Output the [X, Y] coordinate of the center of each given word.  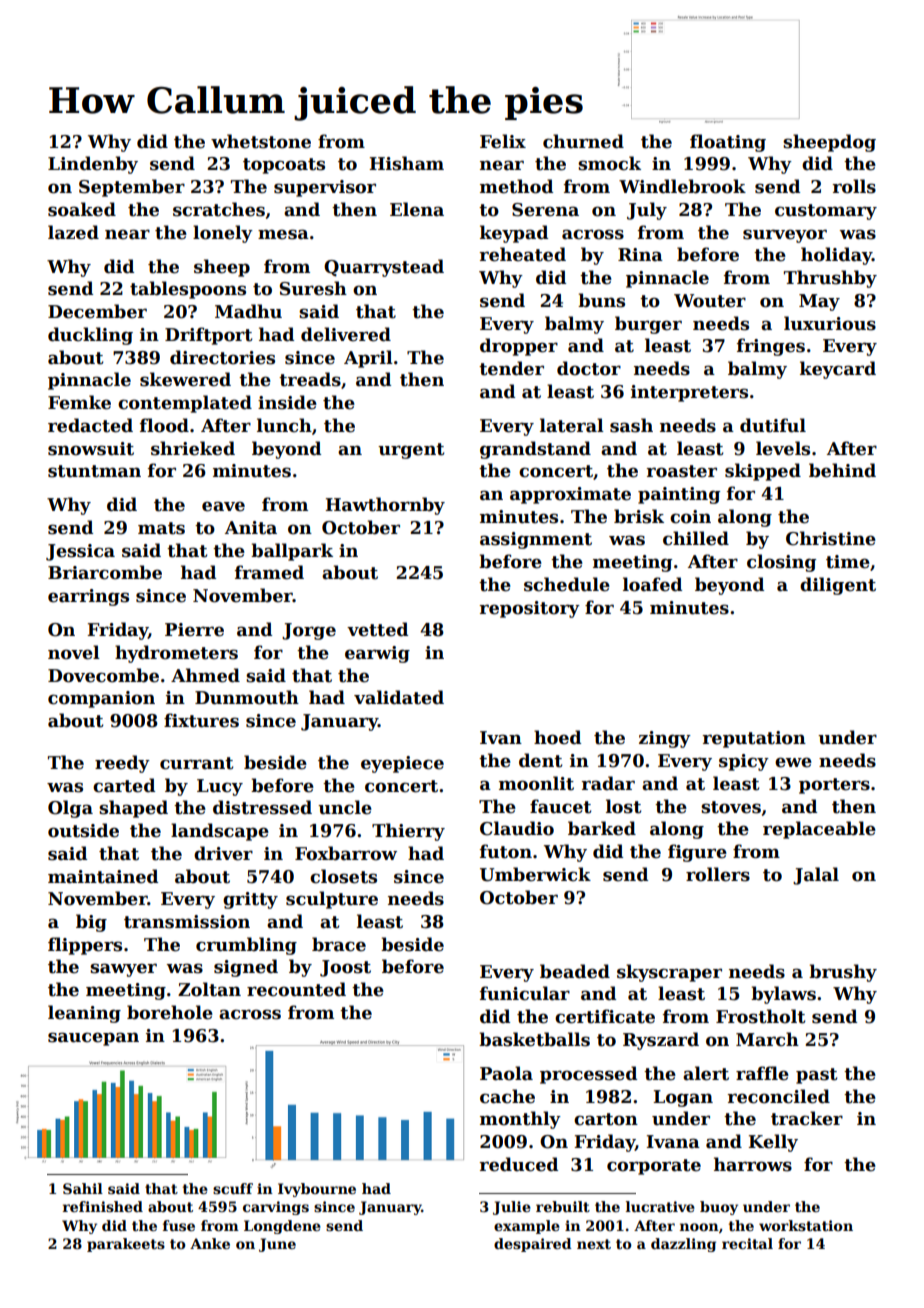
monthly [520, 1120]
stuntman [94, 471]
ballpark [292, 552]
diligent [838, 586]
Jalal [816, 876]
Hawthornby [385, 506]
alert [706, 1073]
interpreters [689, 393]
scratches [219, 209]
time [848, 562]
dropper [519, 347]
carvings [276, 1208]
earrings [88, 597]
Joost [345, 968]
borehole [170, 1012]
